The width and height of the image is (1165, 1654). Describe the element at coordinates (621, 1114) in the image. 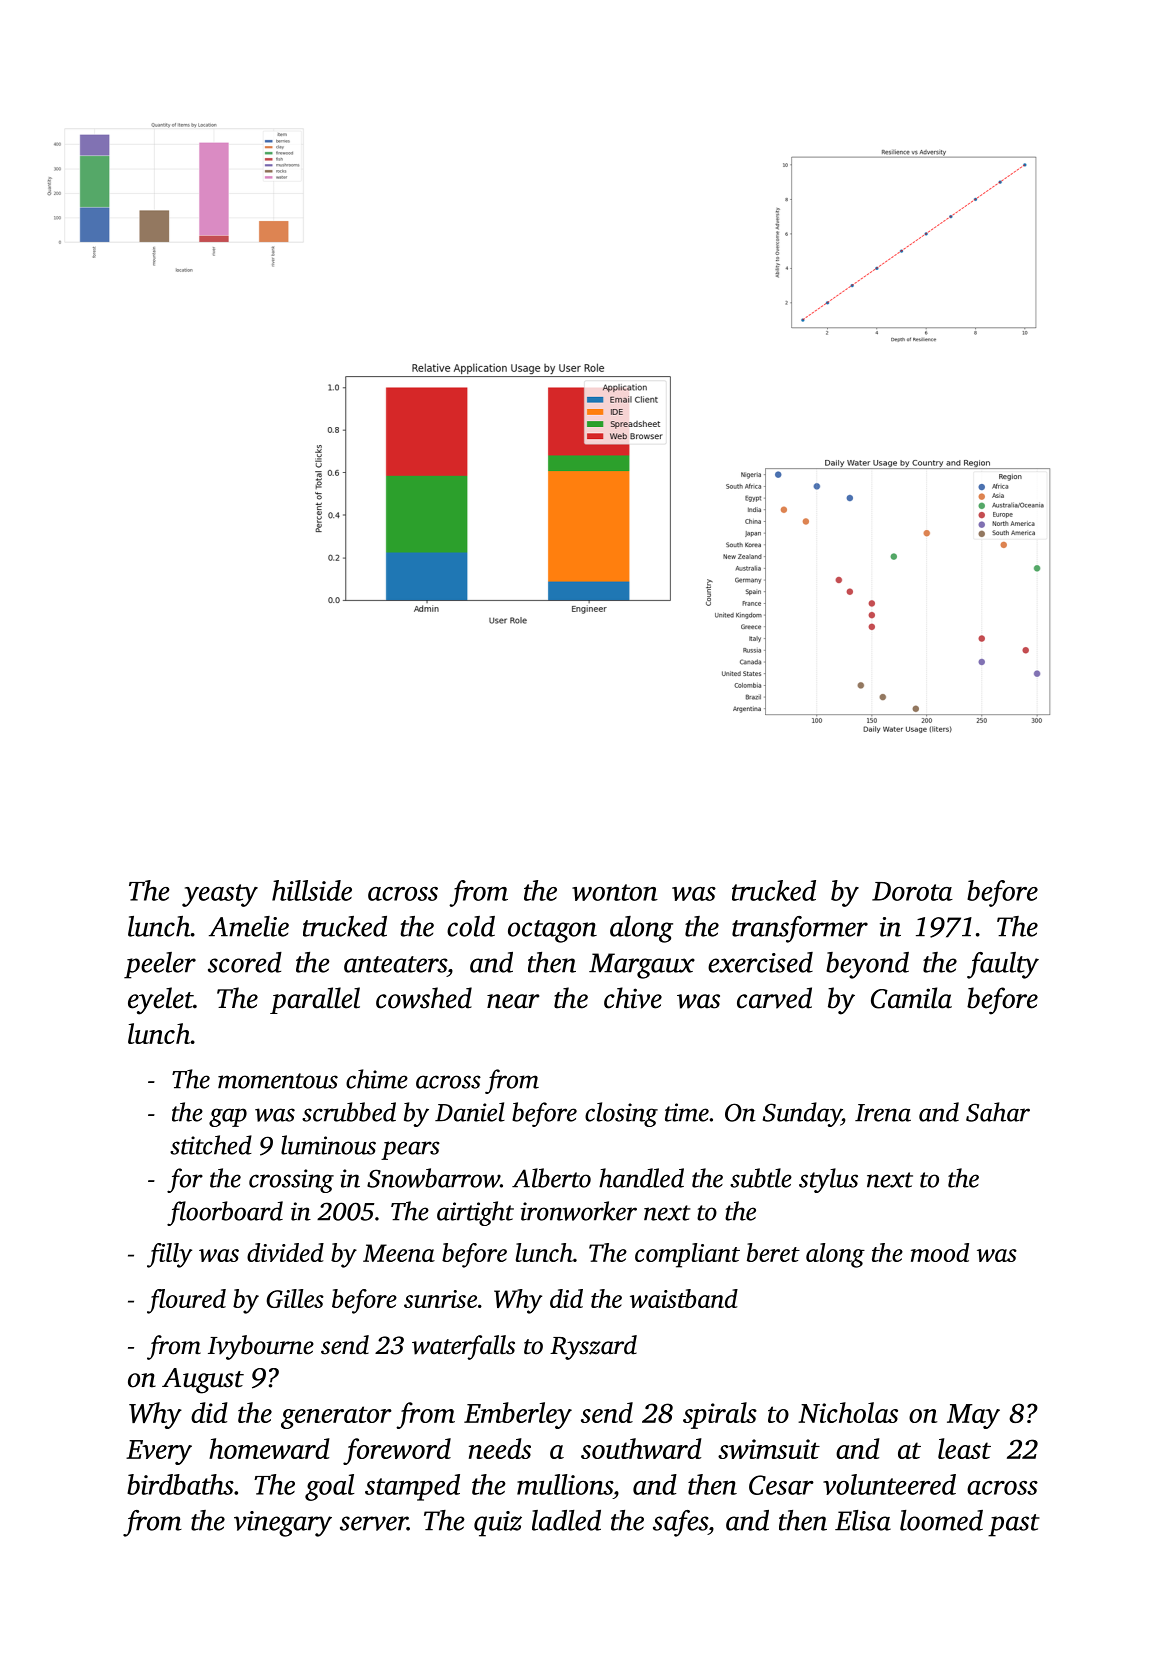

I see `closing` at that location.
